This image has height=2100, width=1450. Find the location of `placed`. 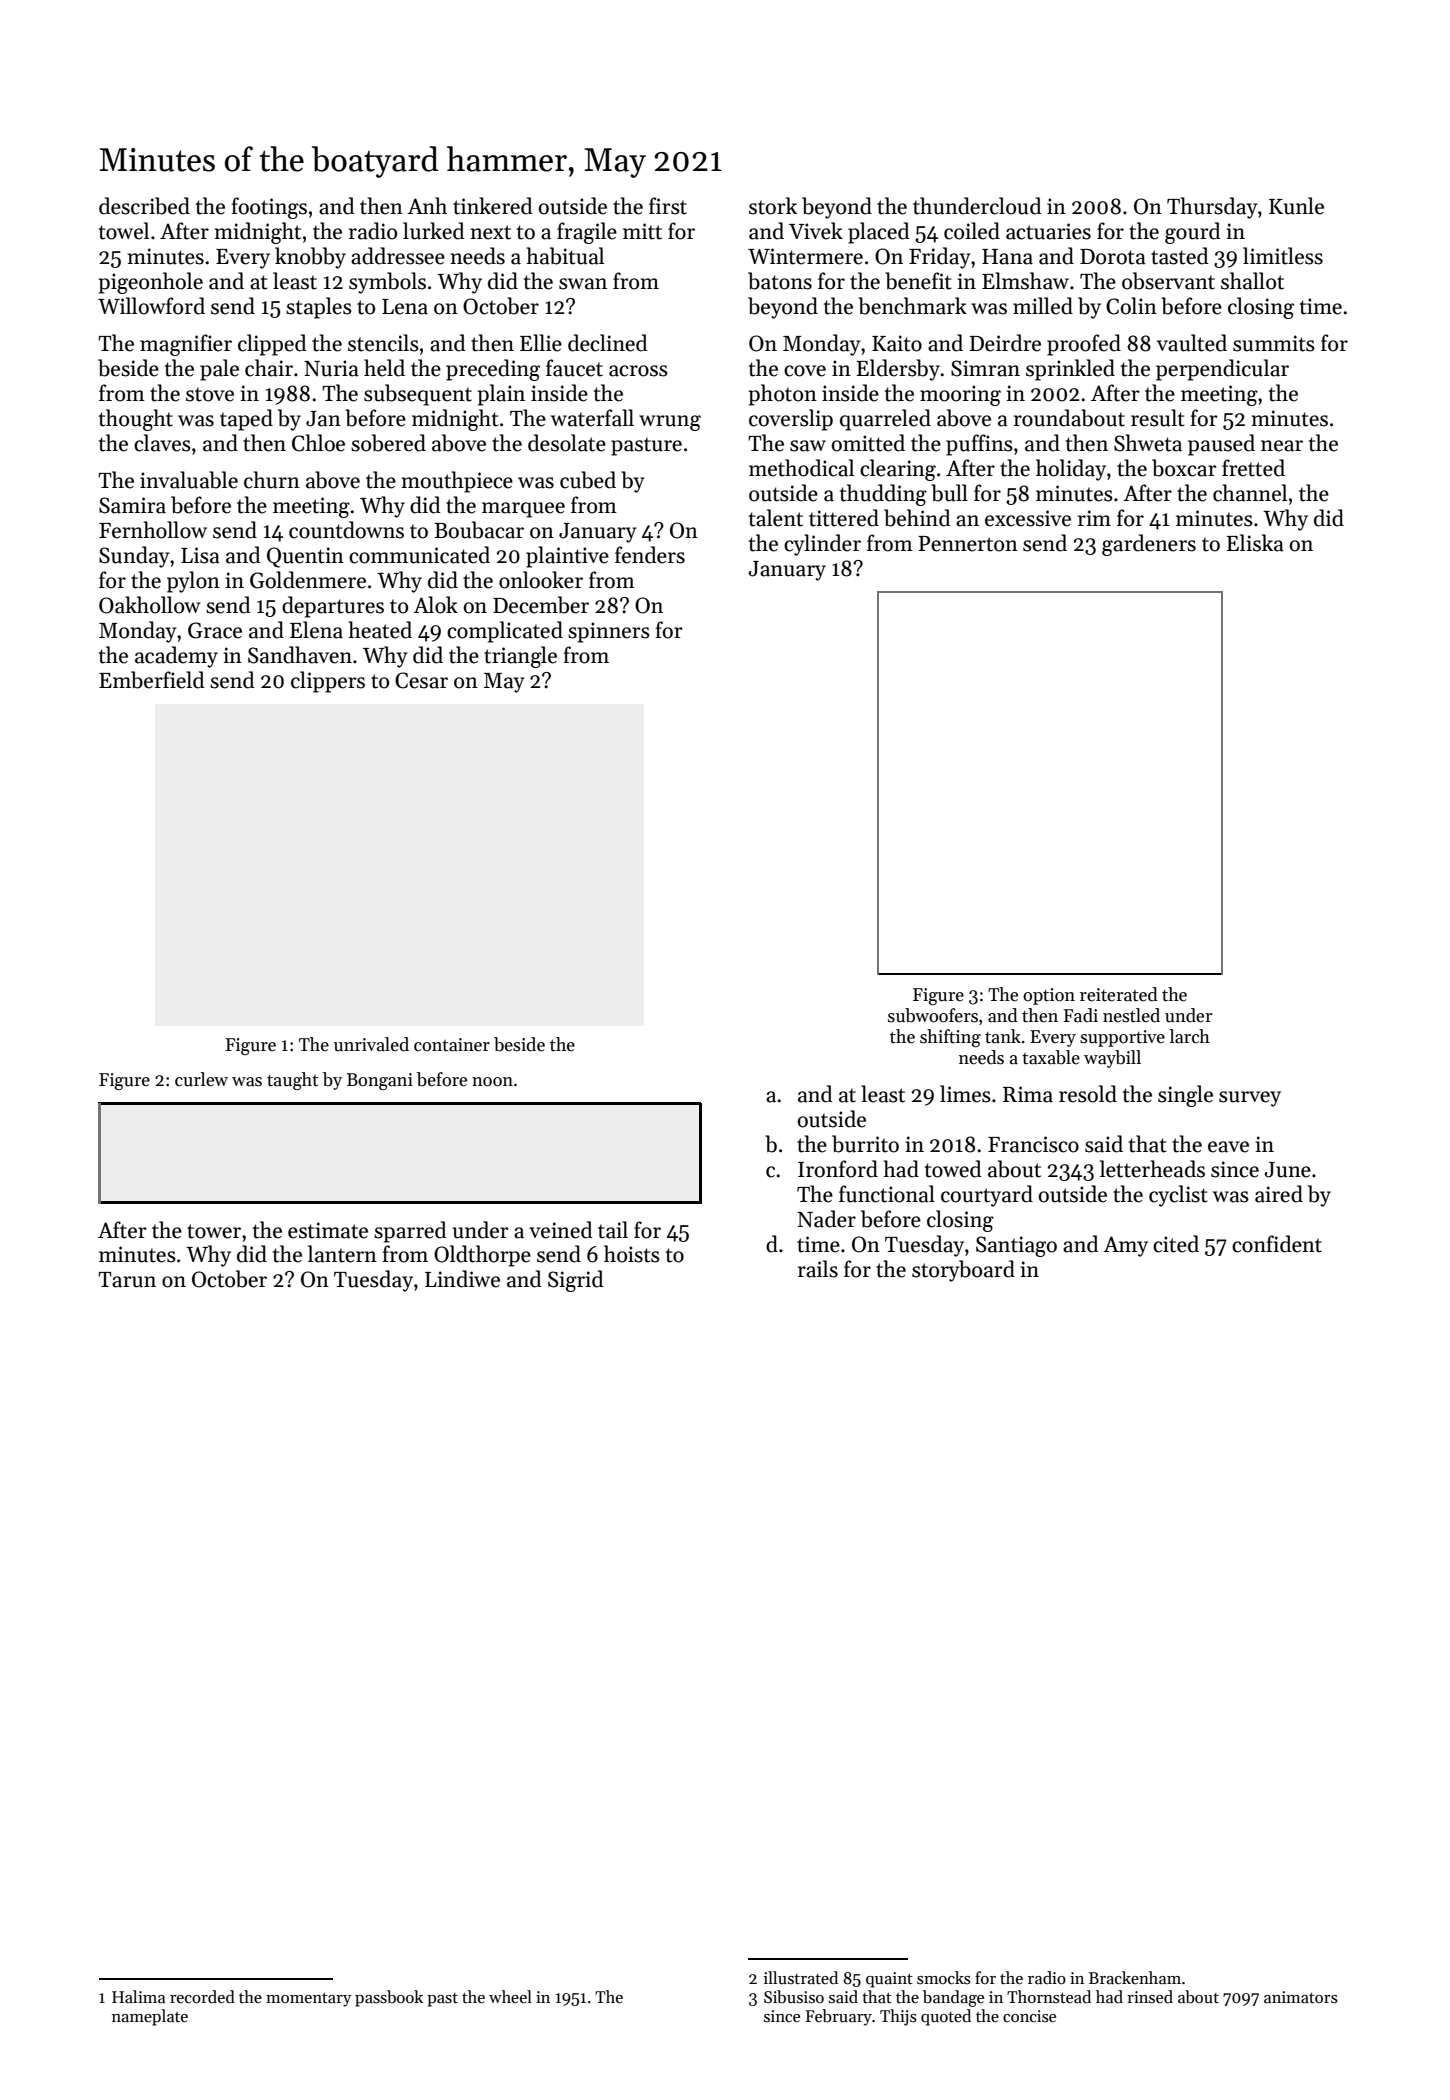

placed is located at coordinates (879, 233).
